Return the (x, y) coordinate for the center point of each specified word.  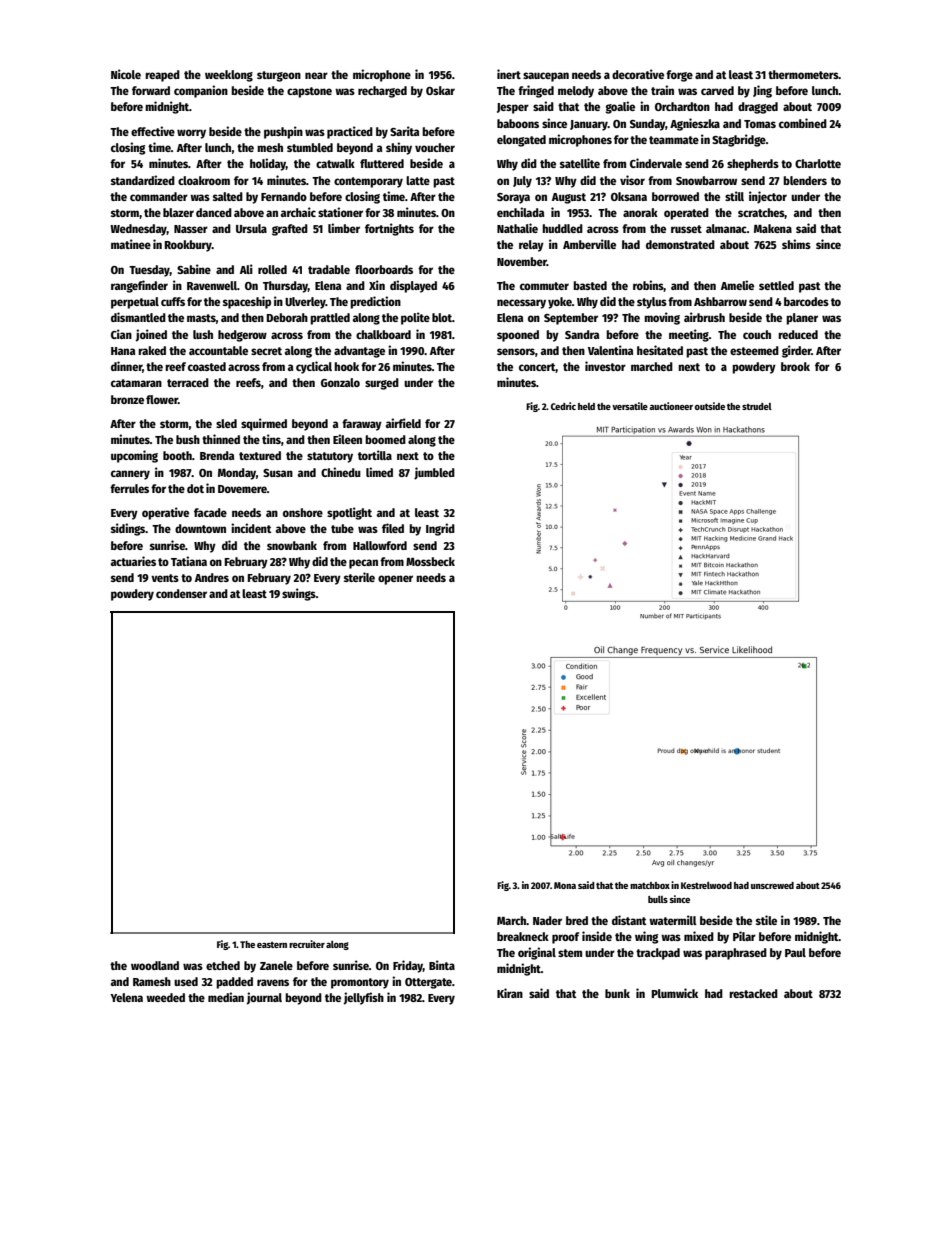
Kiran (510, 993)
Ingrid (440, 529)
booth (177, 455)
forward (151, 90)
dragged (758, 108)
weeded (165, 997)
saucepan (546, 77)
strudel (757, 406)
